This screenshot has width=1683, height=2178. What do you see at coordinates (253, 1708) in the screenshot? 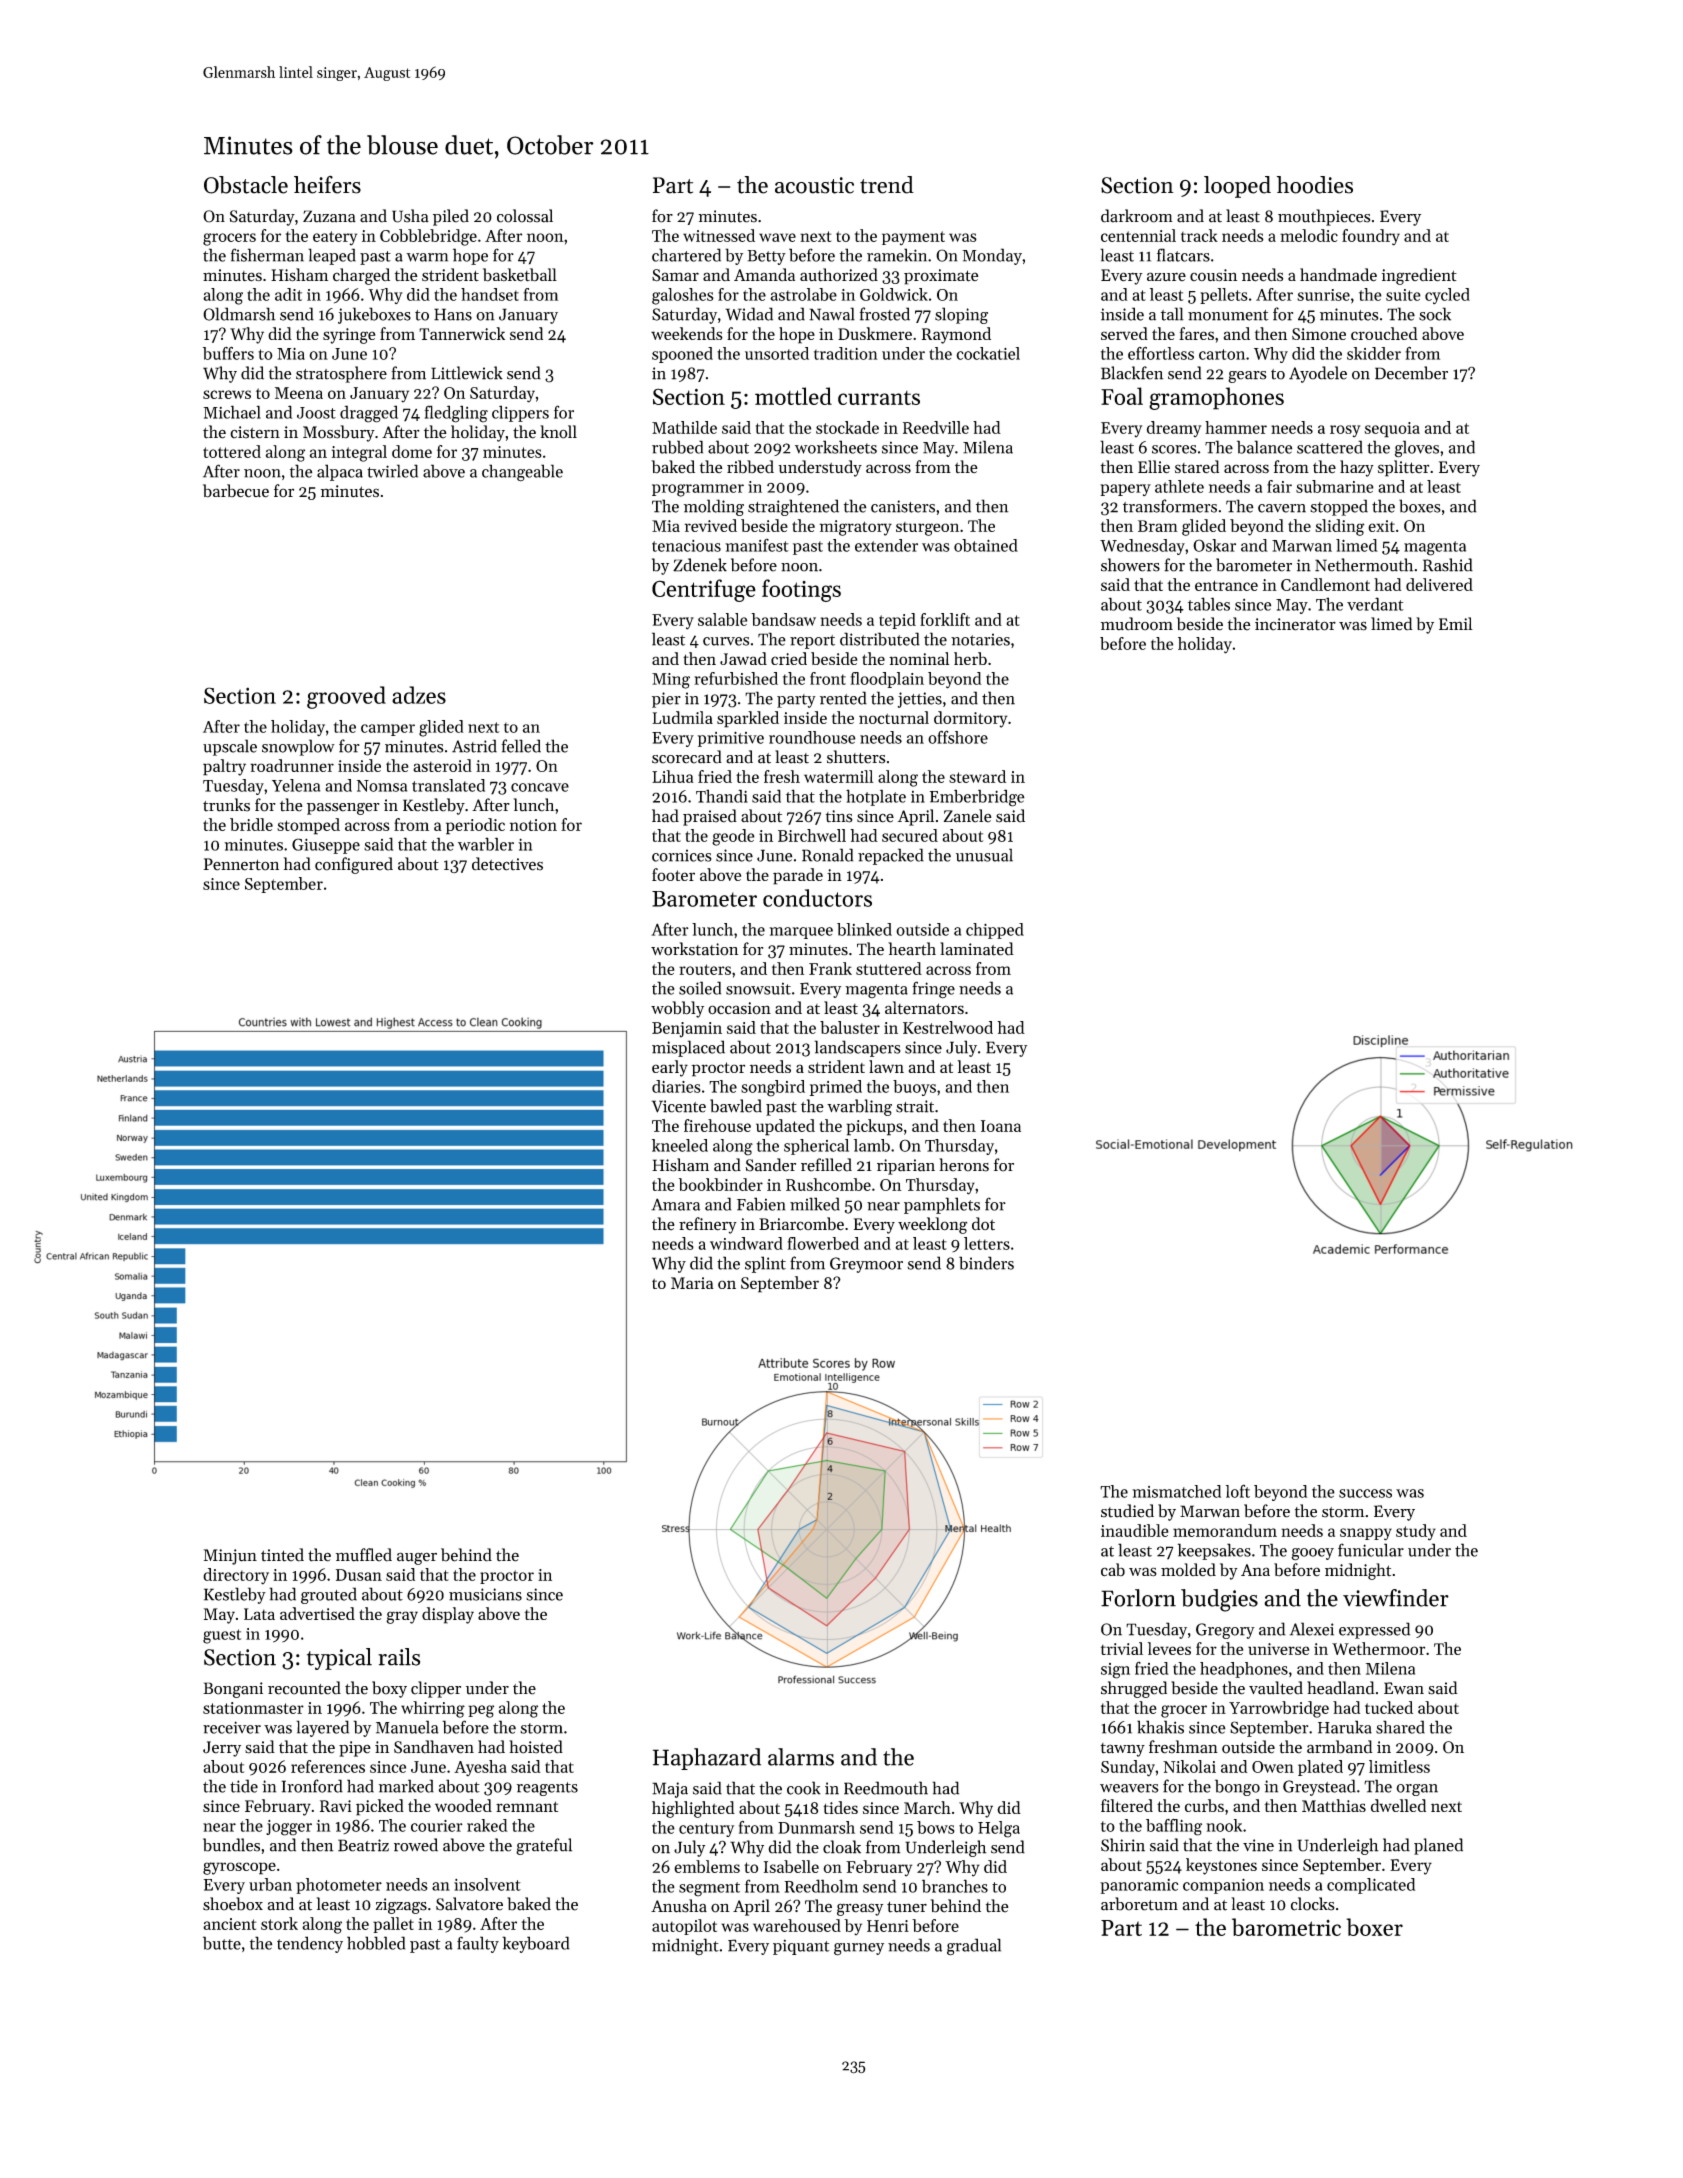
I see `stationmaster` at bounding box center [253, 1708].
